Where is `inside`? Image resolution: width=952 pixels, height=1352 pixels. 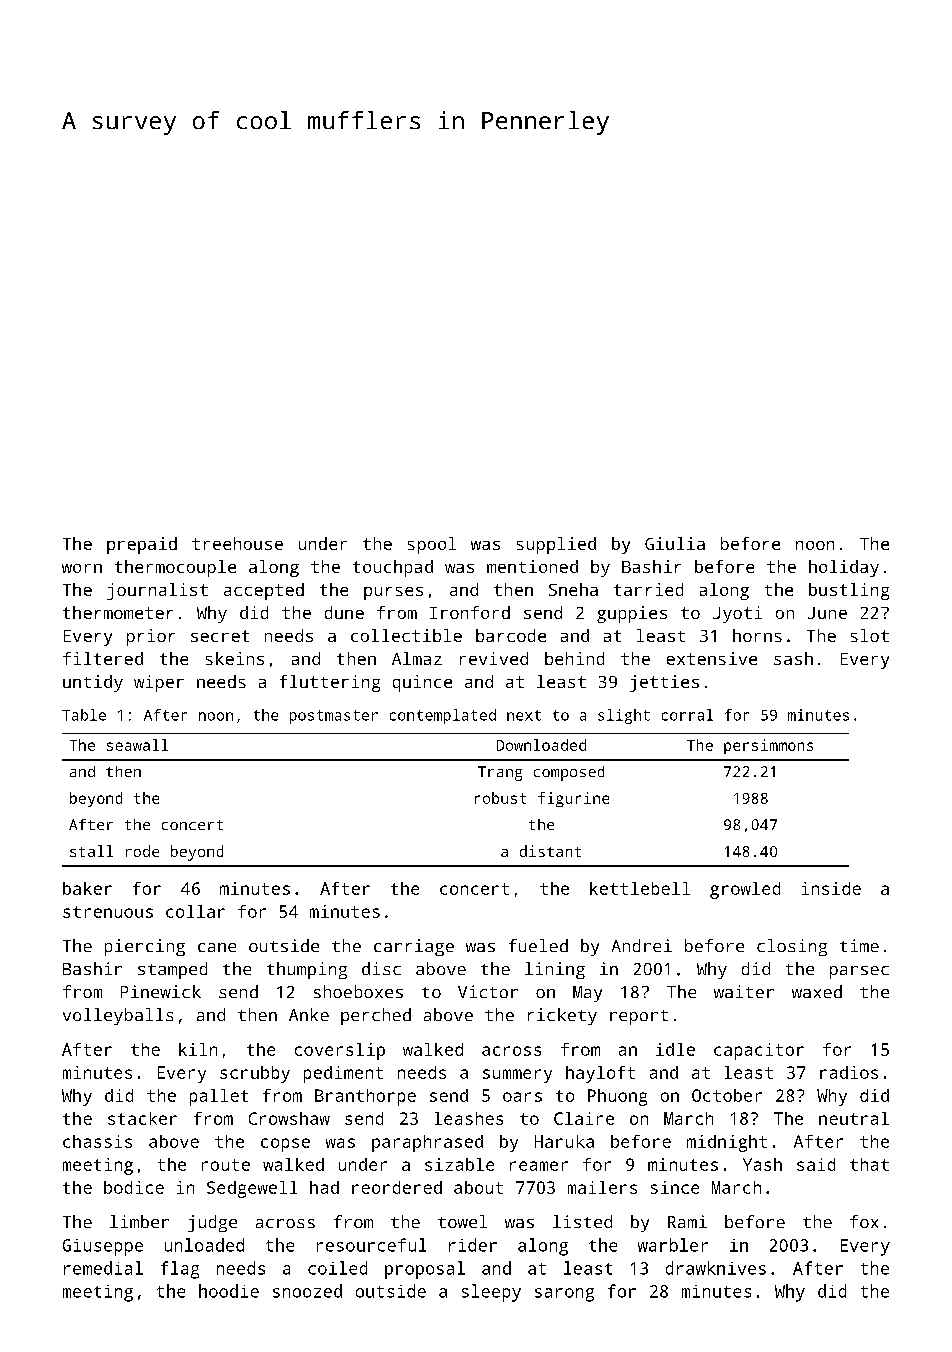 inside is located at coordinates (831, 888).
